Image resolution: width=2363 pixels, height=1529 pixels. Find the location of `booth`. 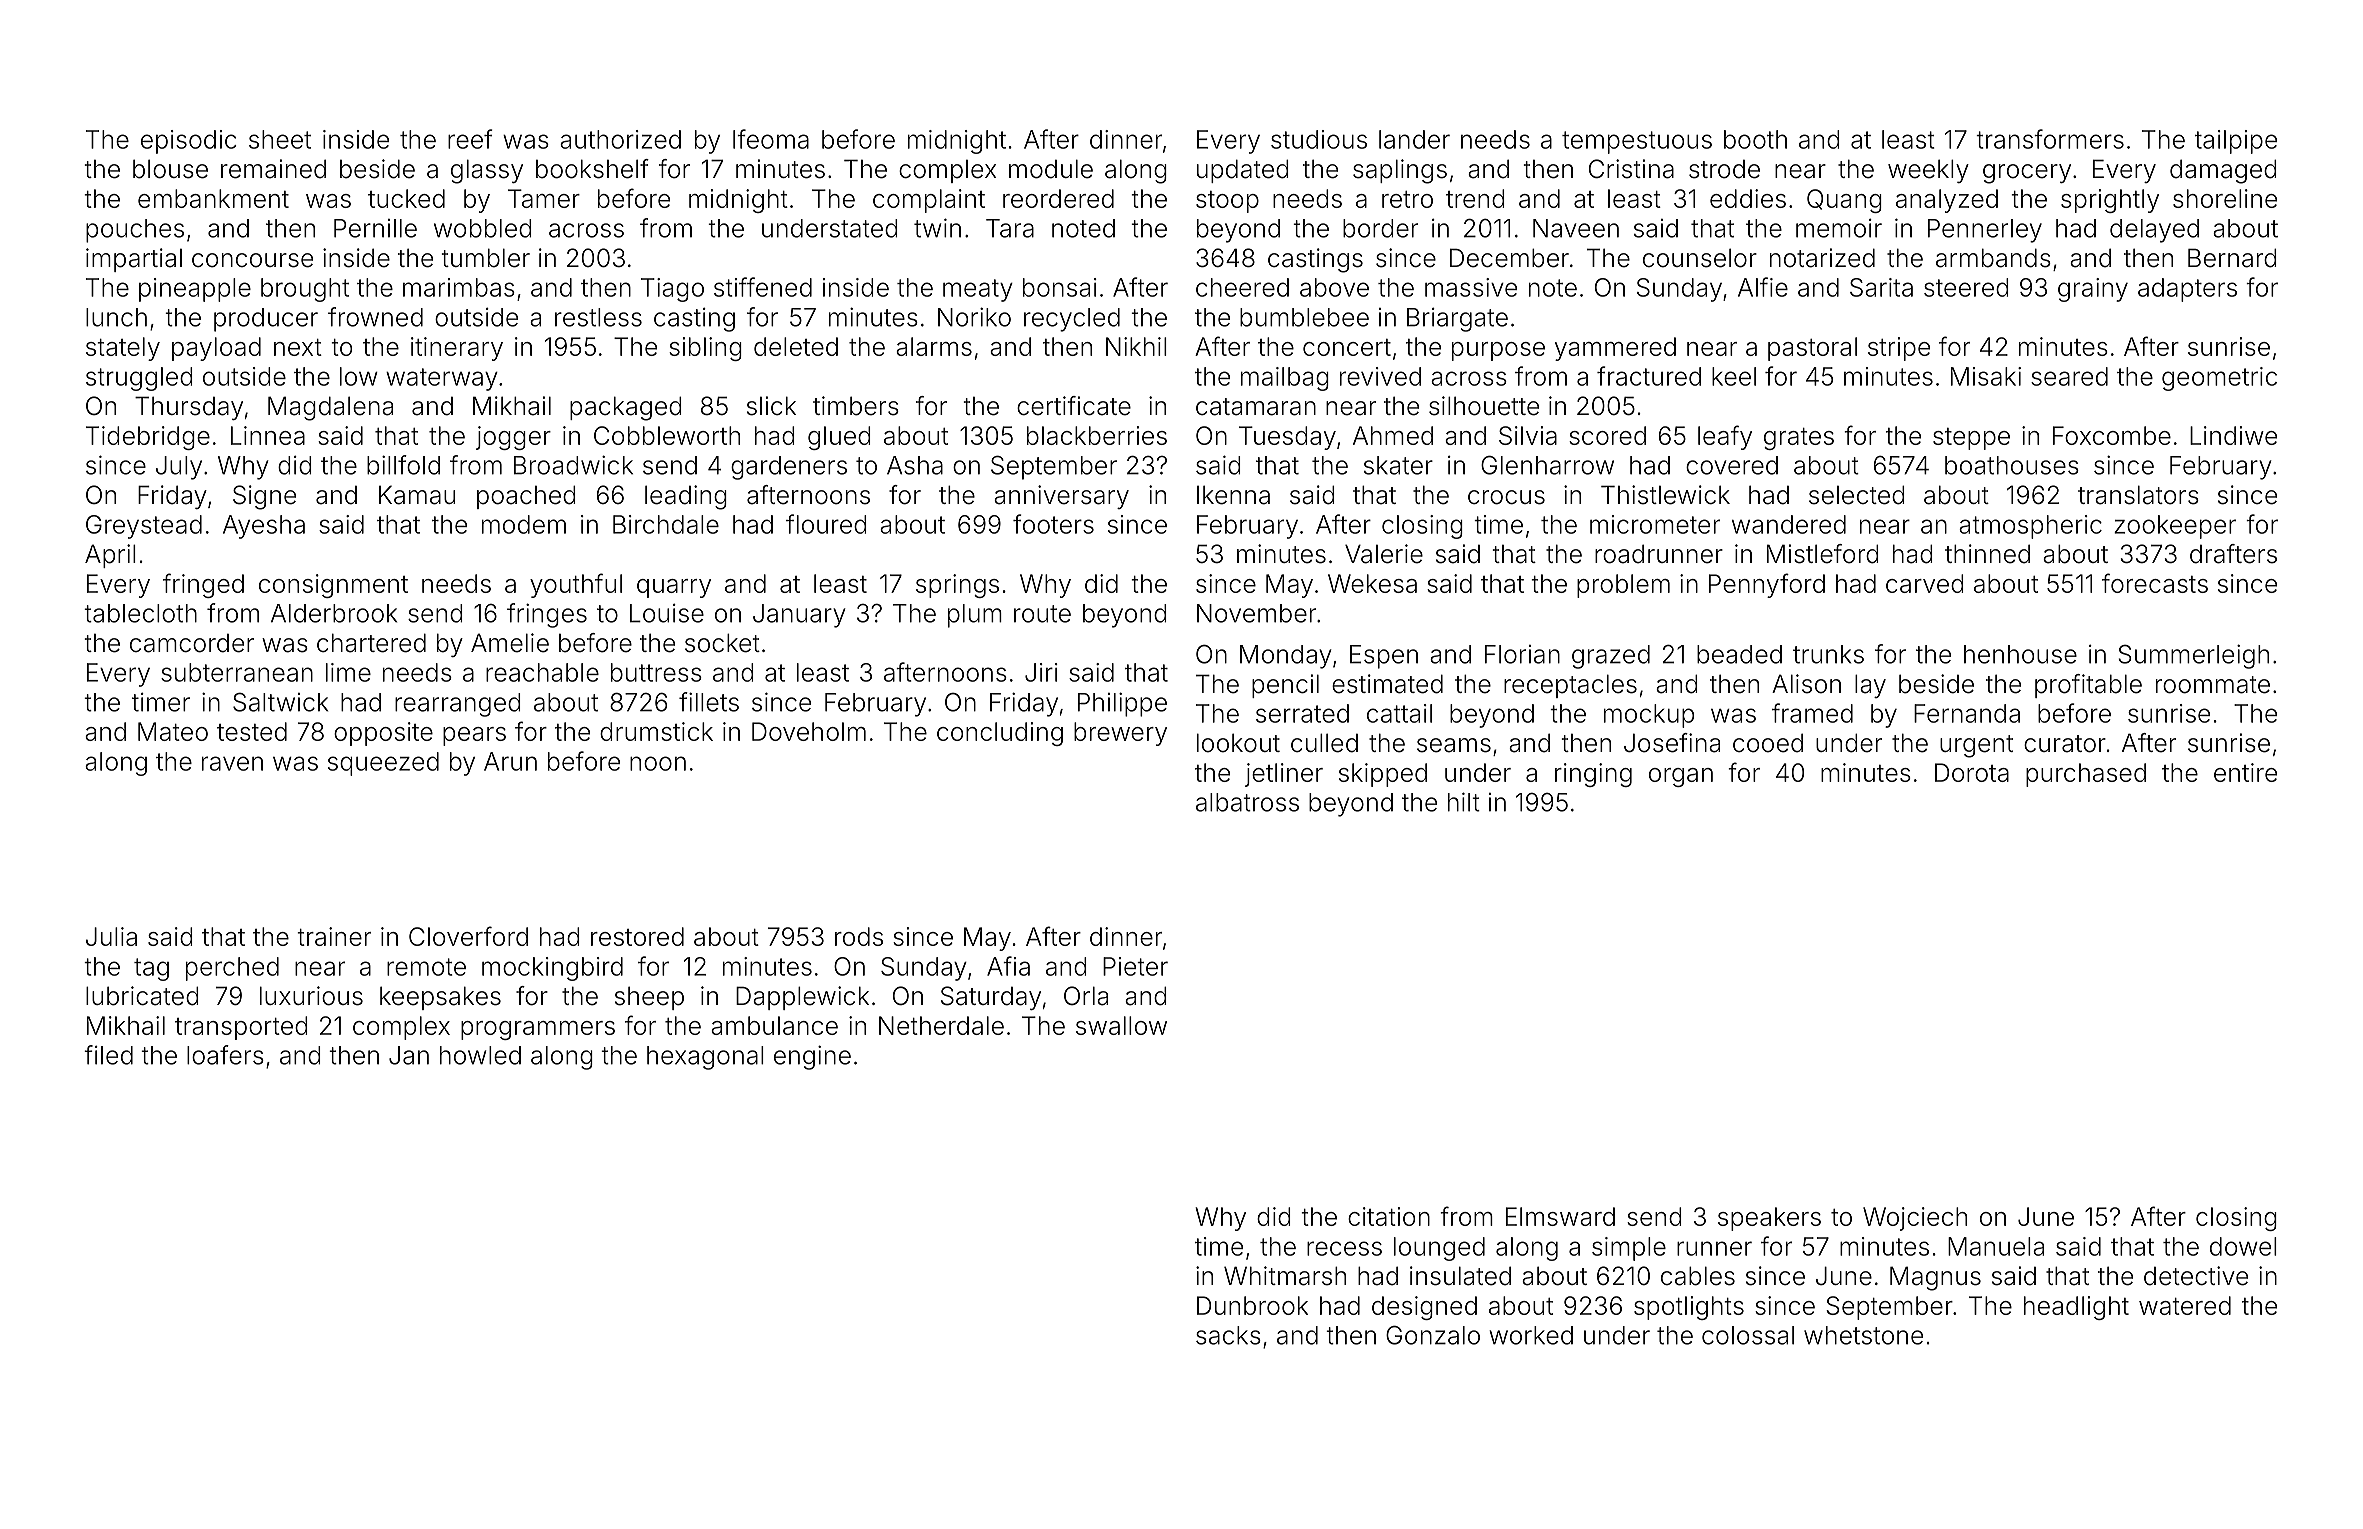

booth is located at coordinates (1755, 139).
